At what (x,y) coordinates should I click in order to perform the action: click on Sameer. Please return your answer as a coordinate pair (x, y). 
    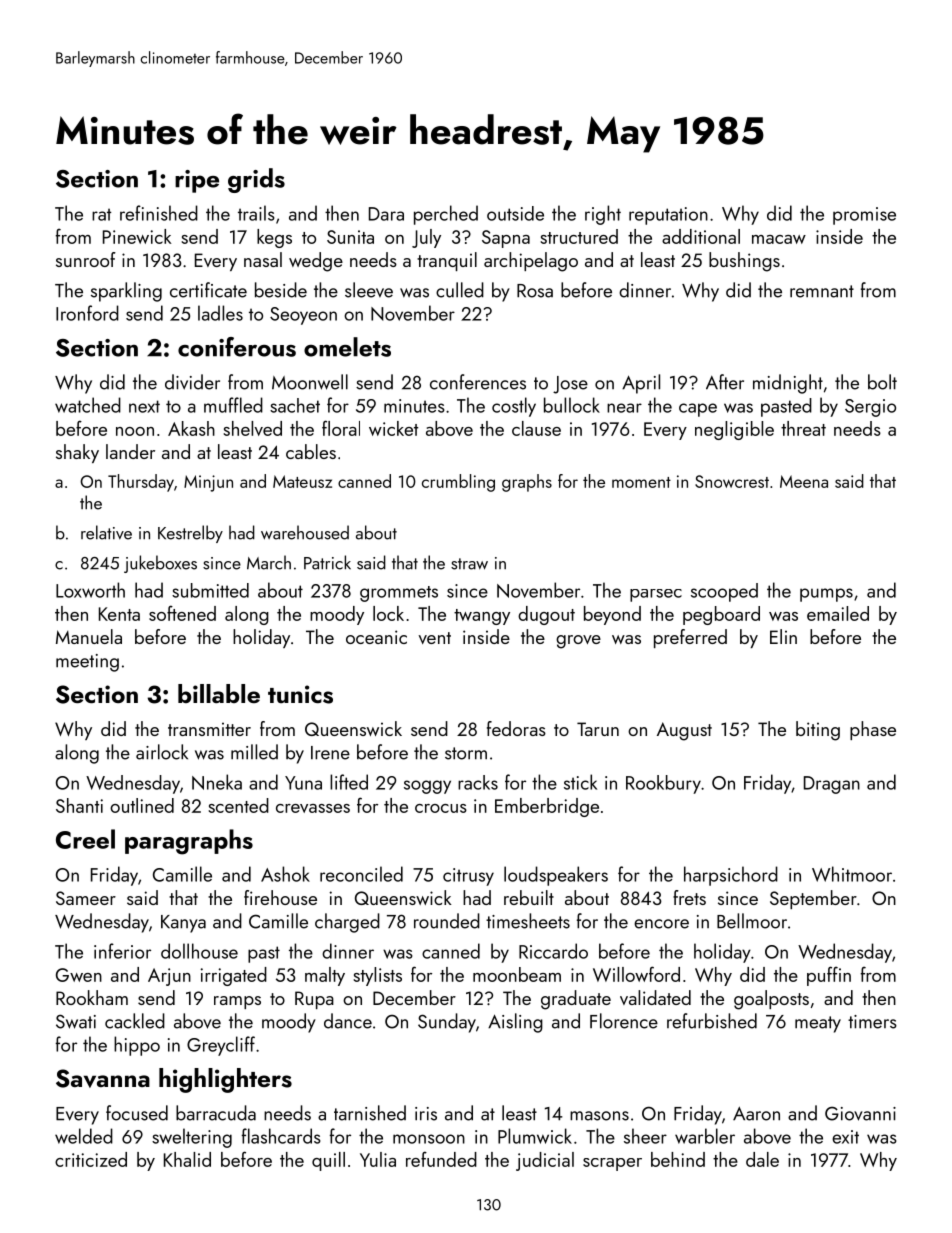
    Looking at the image, I should click on (86, 898).
